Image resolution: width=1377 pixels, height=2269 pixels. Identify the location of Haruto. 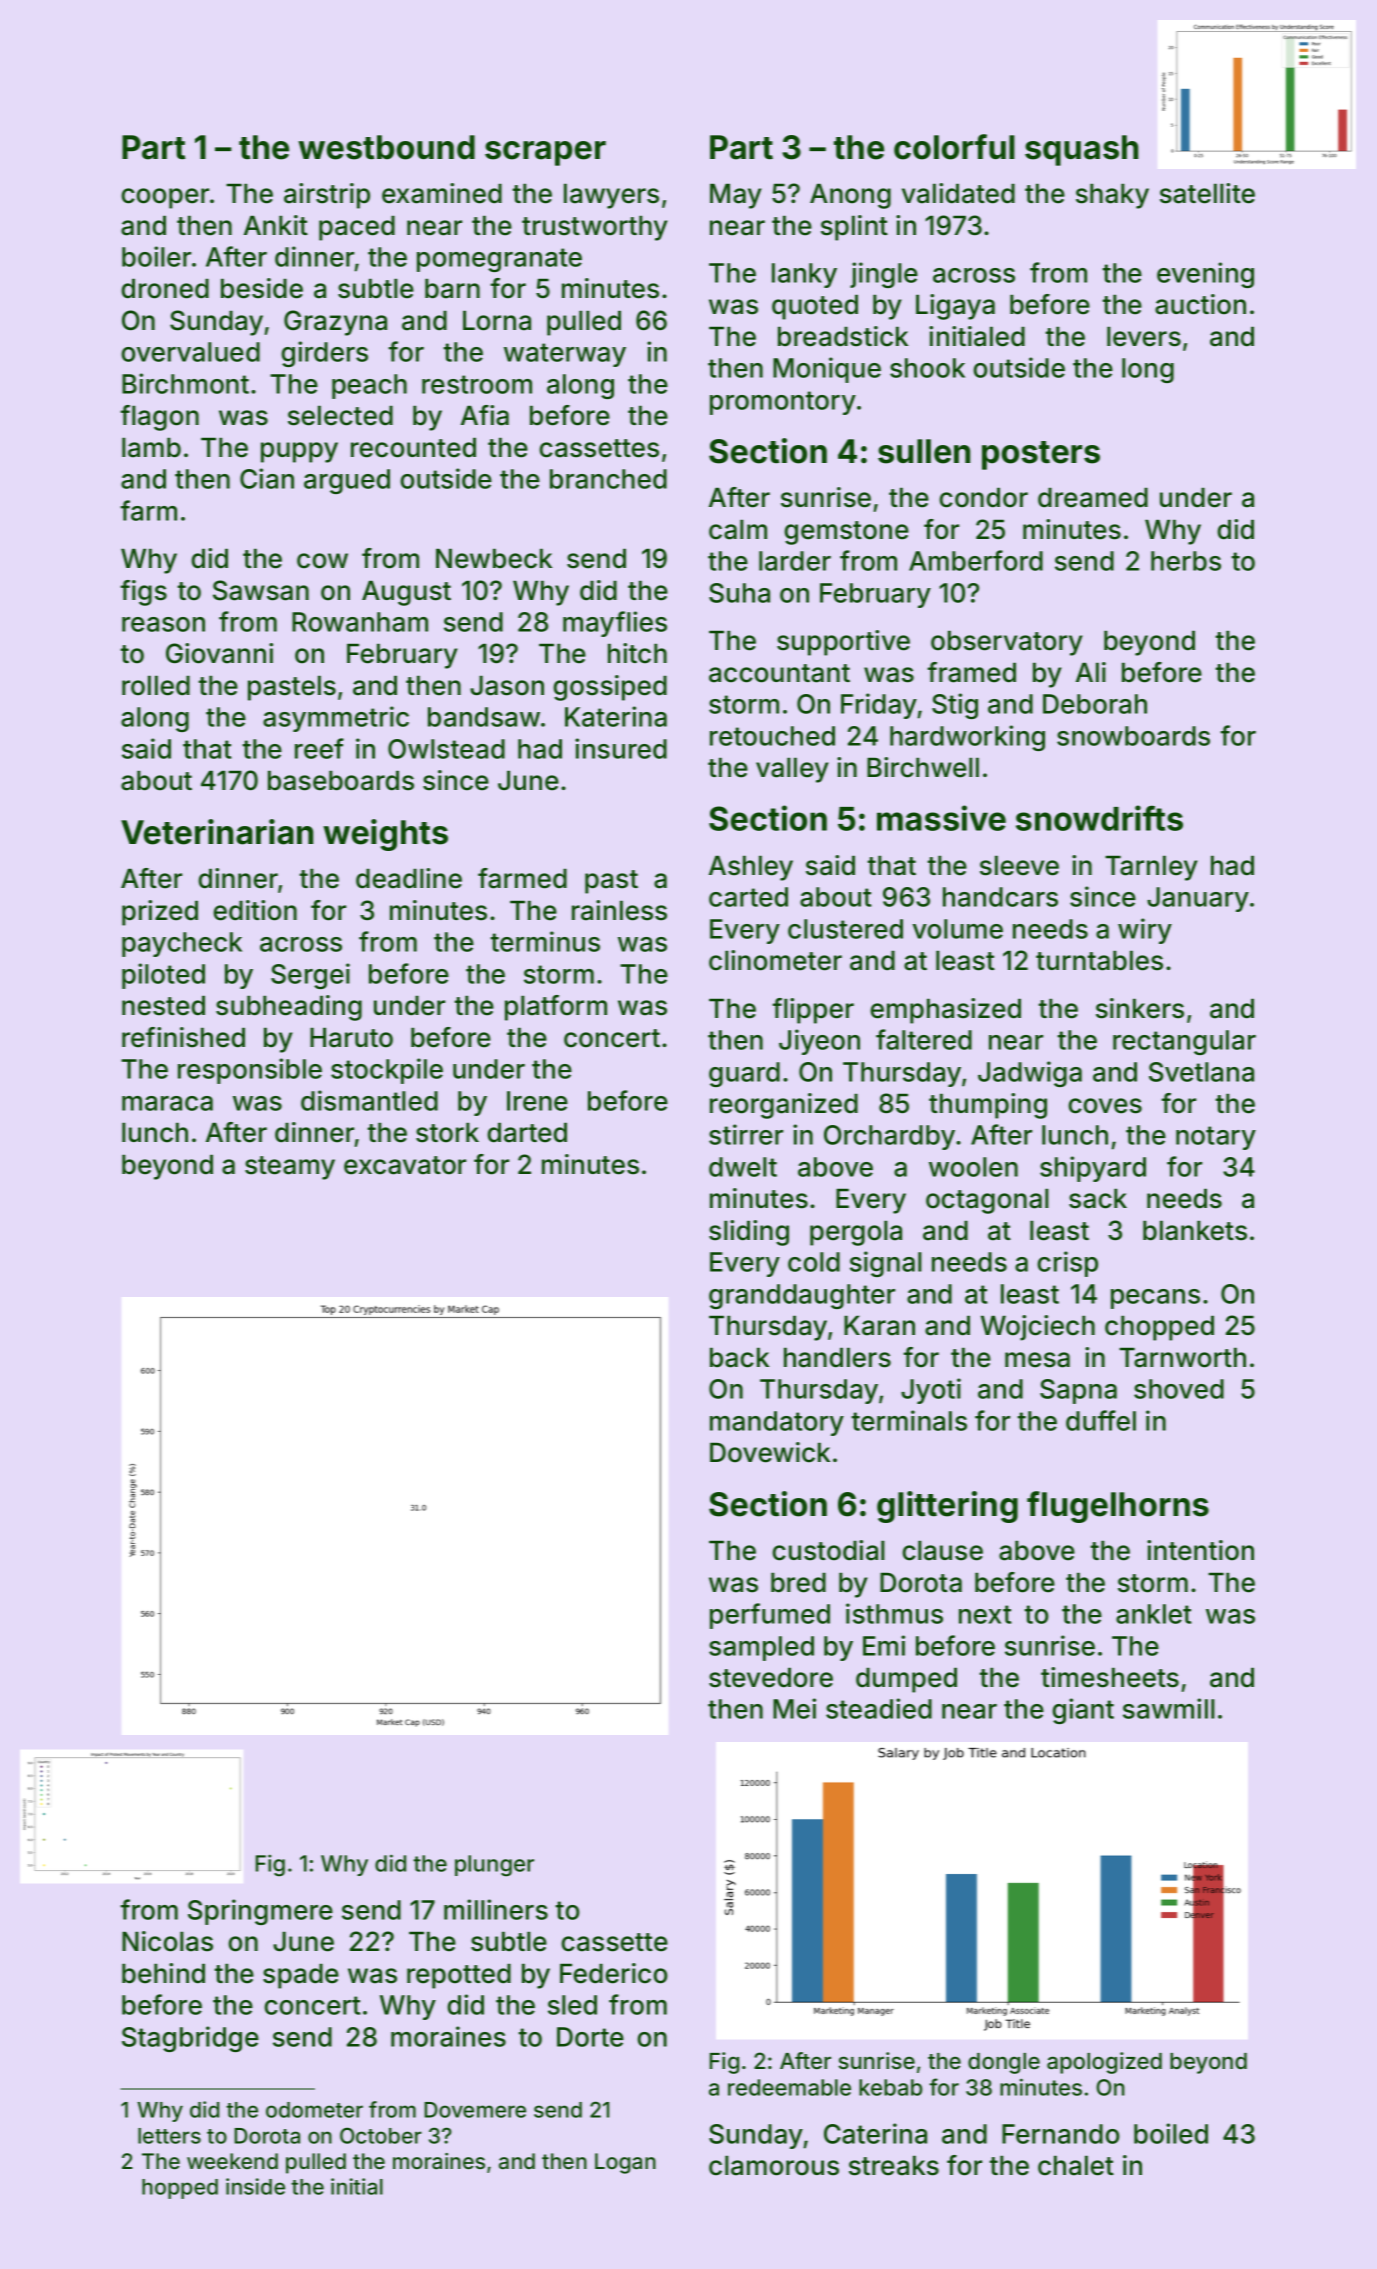
(351, 1038).
